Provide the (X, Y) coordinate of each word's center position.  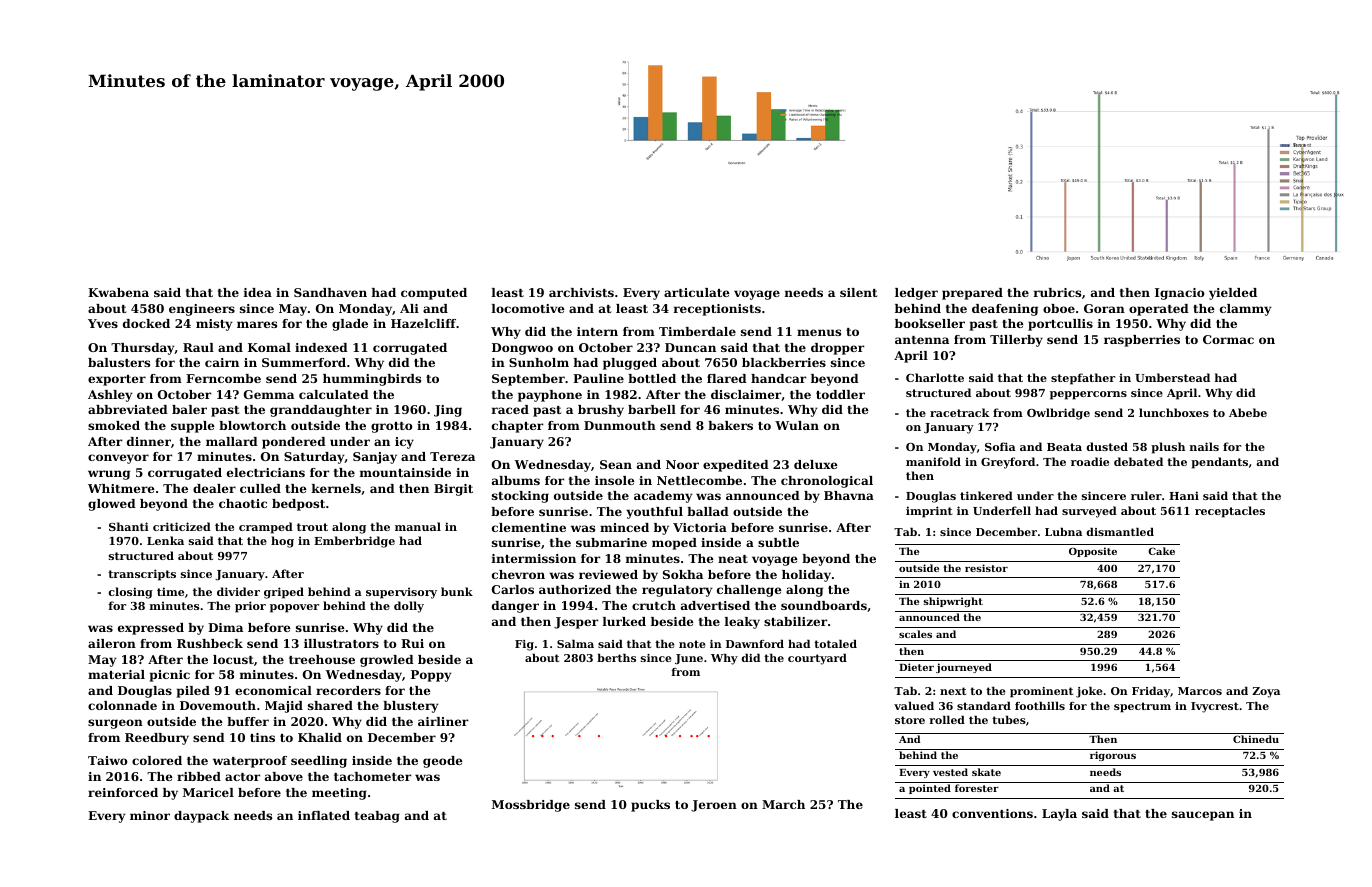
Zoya (1266, 692)
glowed (112, 505)
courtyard (817, 659)
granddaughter (321, 411)
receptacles (1230, 512)
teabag (377, 817)
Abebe (1248, 412)
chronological (827, 482)
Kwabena (118, 292)
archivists (581, 292)
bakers (730, 425)
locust (233, 659)
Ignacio (1179, 294)
